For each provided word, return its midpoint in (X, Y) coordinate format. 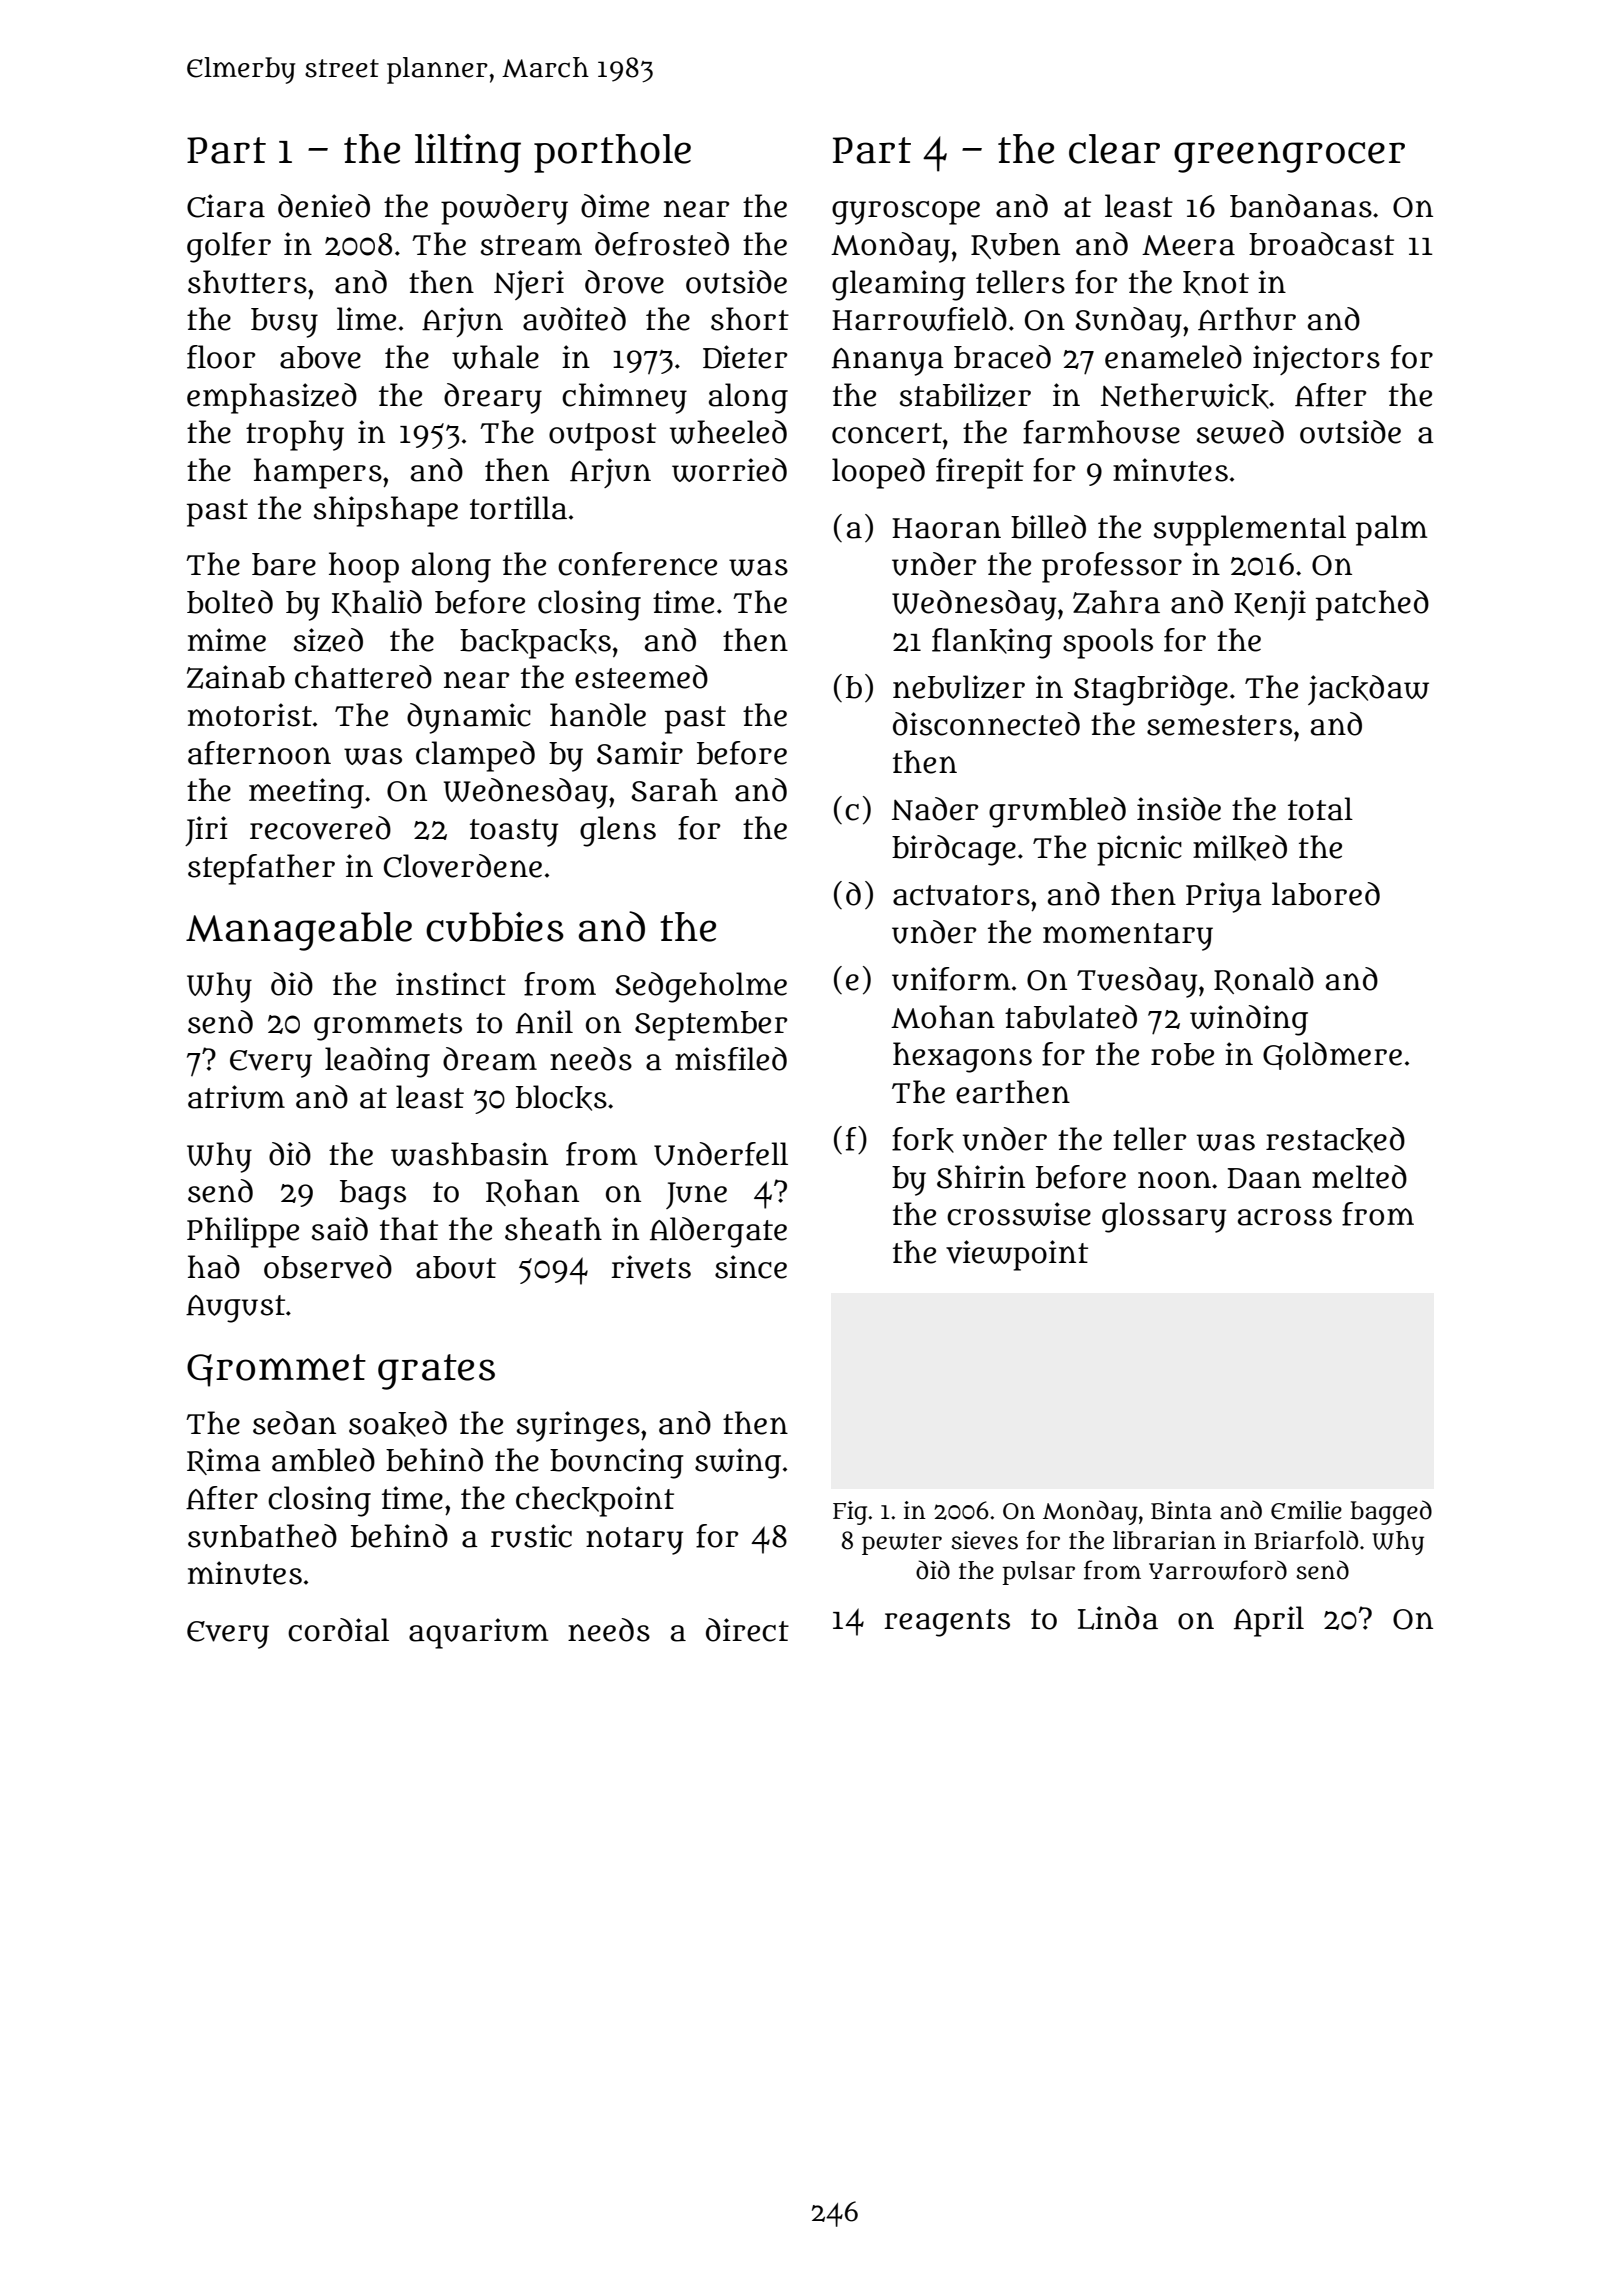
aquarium (479, 1633)
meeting (306, 793)
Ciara (226, 206)
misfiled (731, 1059)
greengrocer (1289, 157)
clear (1114, 149)
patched (1372, 605)
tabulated (1071, 1017)
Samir (640, 753)
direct (747, 1630)
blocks (561, 1098)
